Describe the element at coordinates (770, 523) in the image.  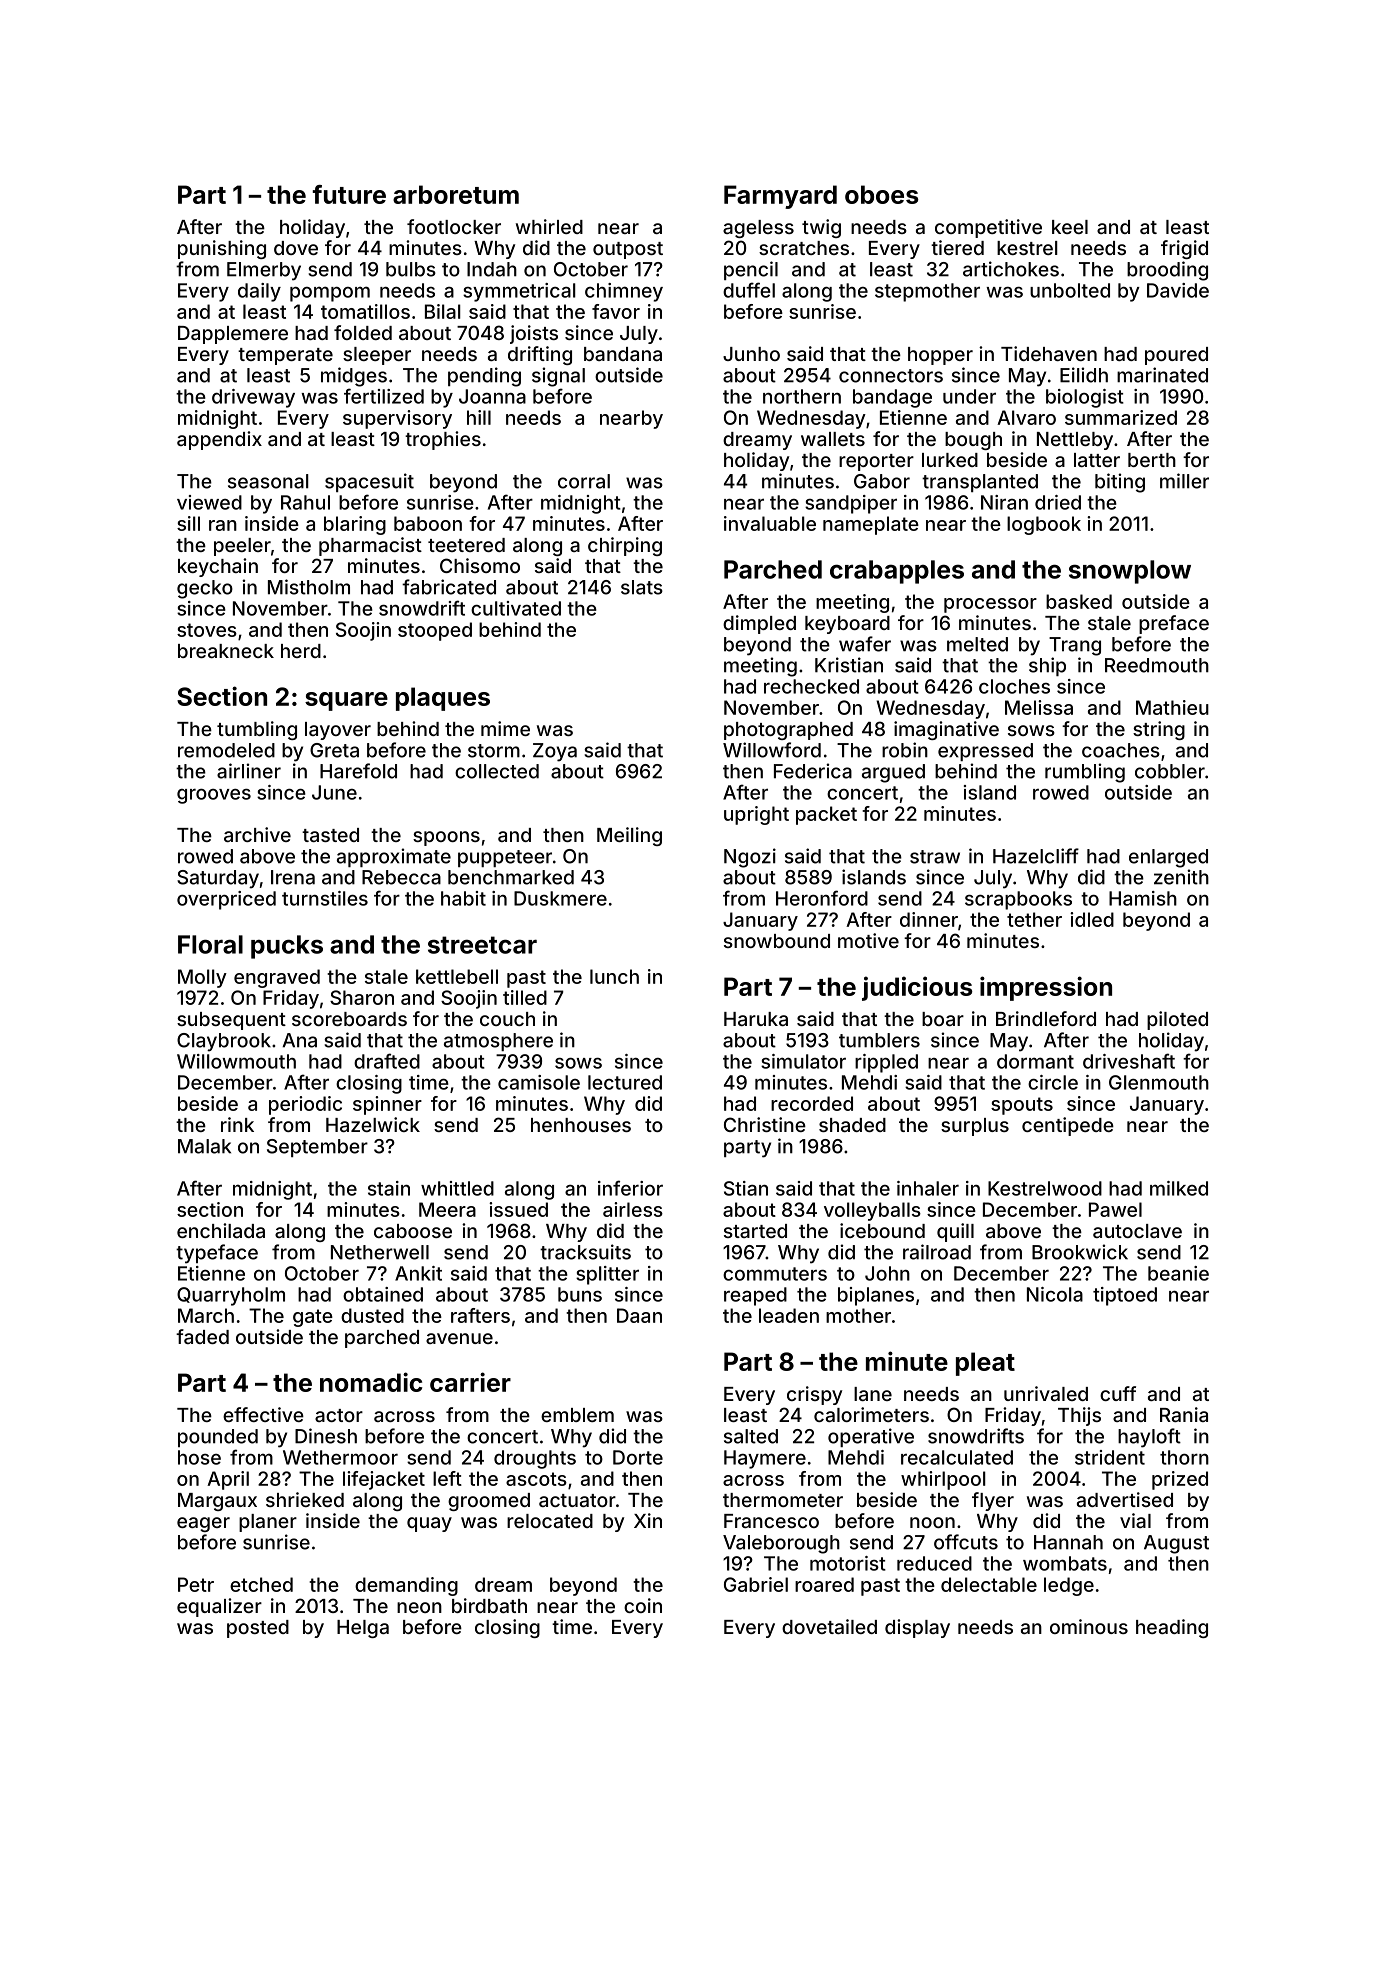
I see `invaluable` at that location.
